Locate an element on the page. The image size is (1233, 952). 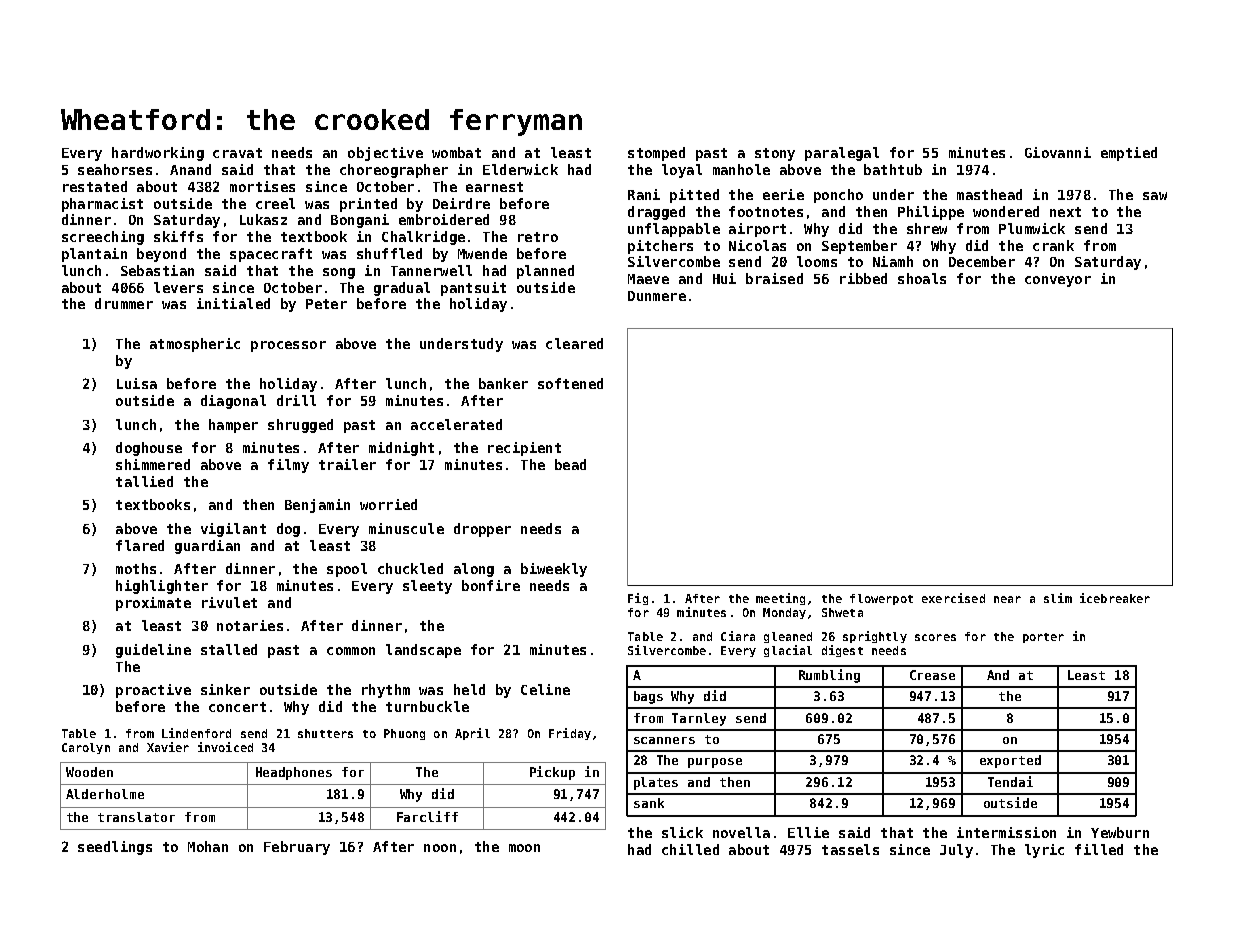
spacecraft is located at coordinates (271, 255).
